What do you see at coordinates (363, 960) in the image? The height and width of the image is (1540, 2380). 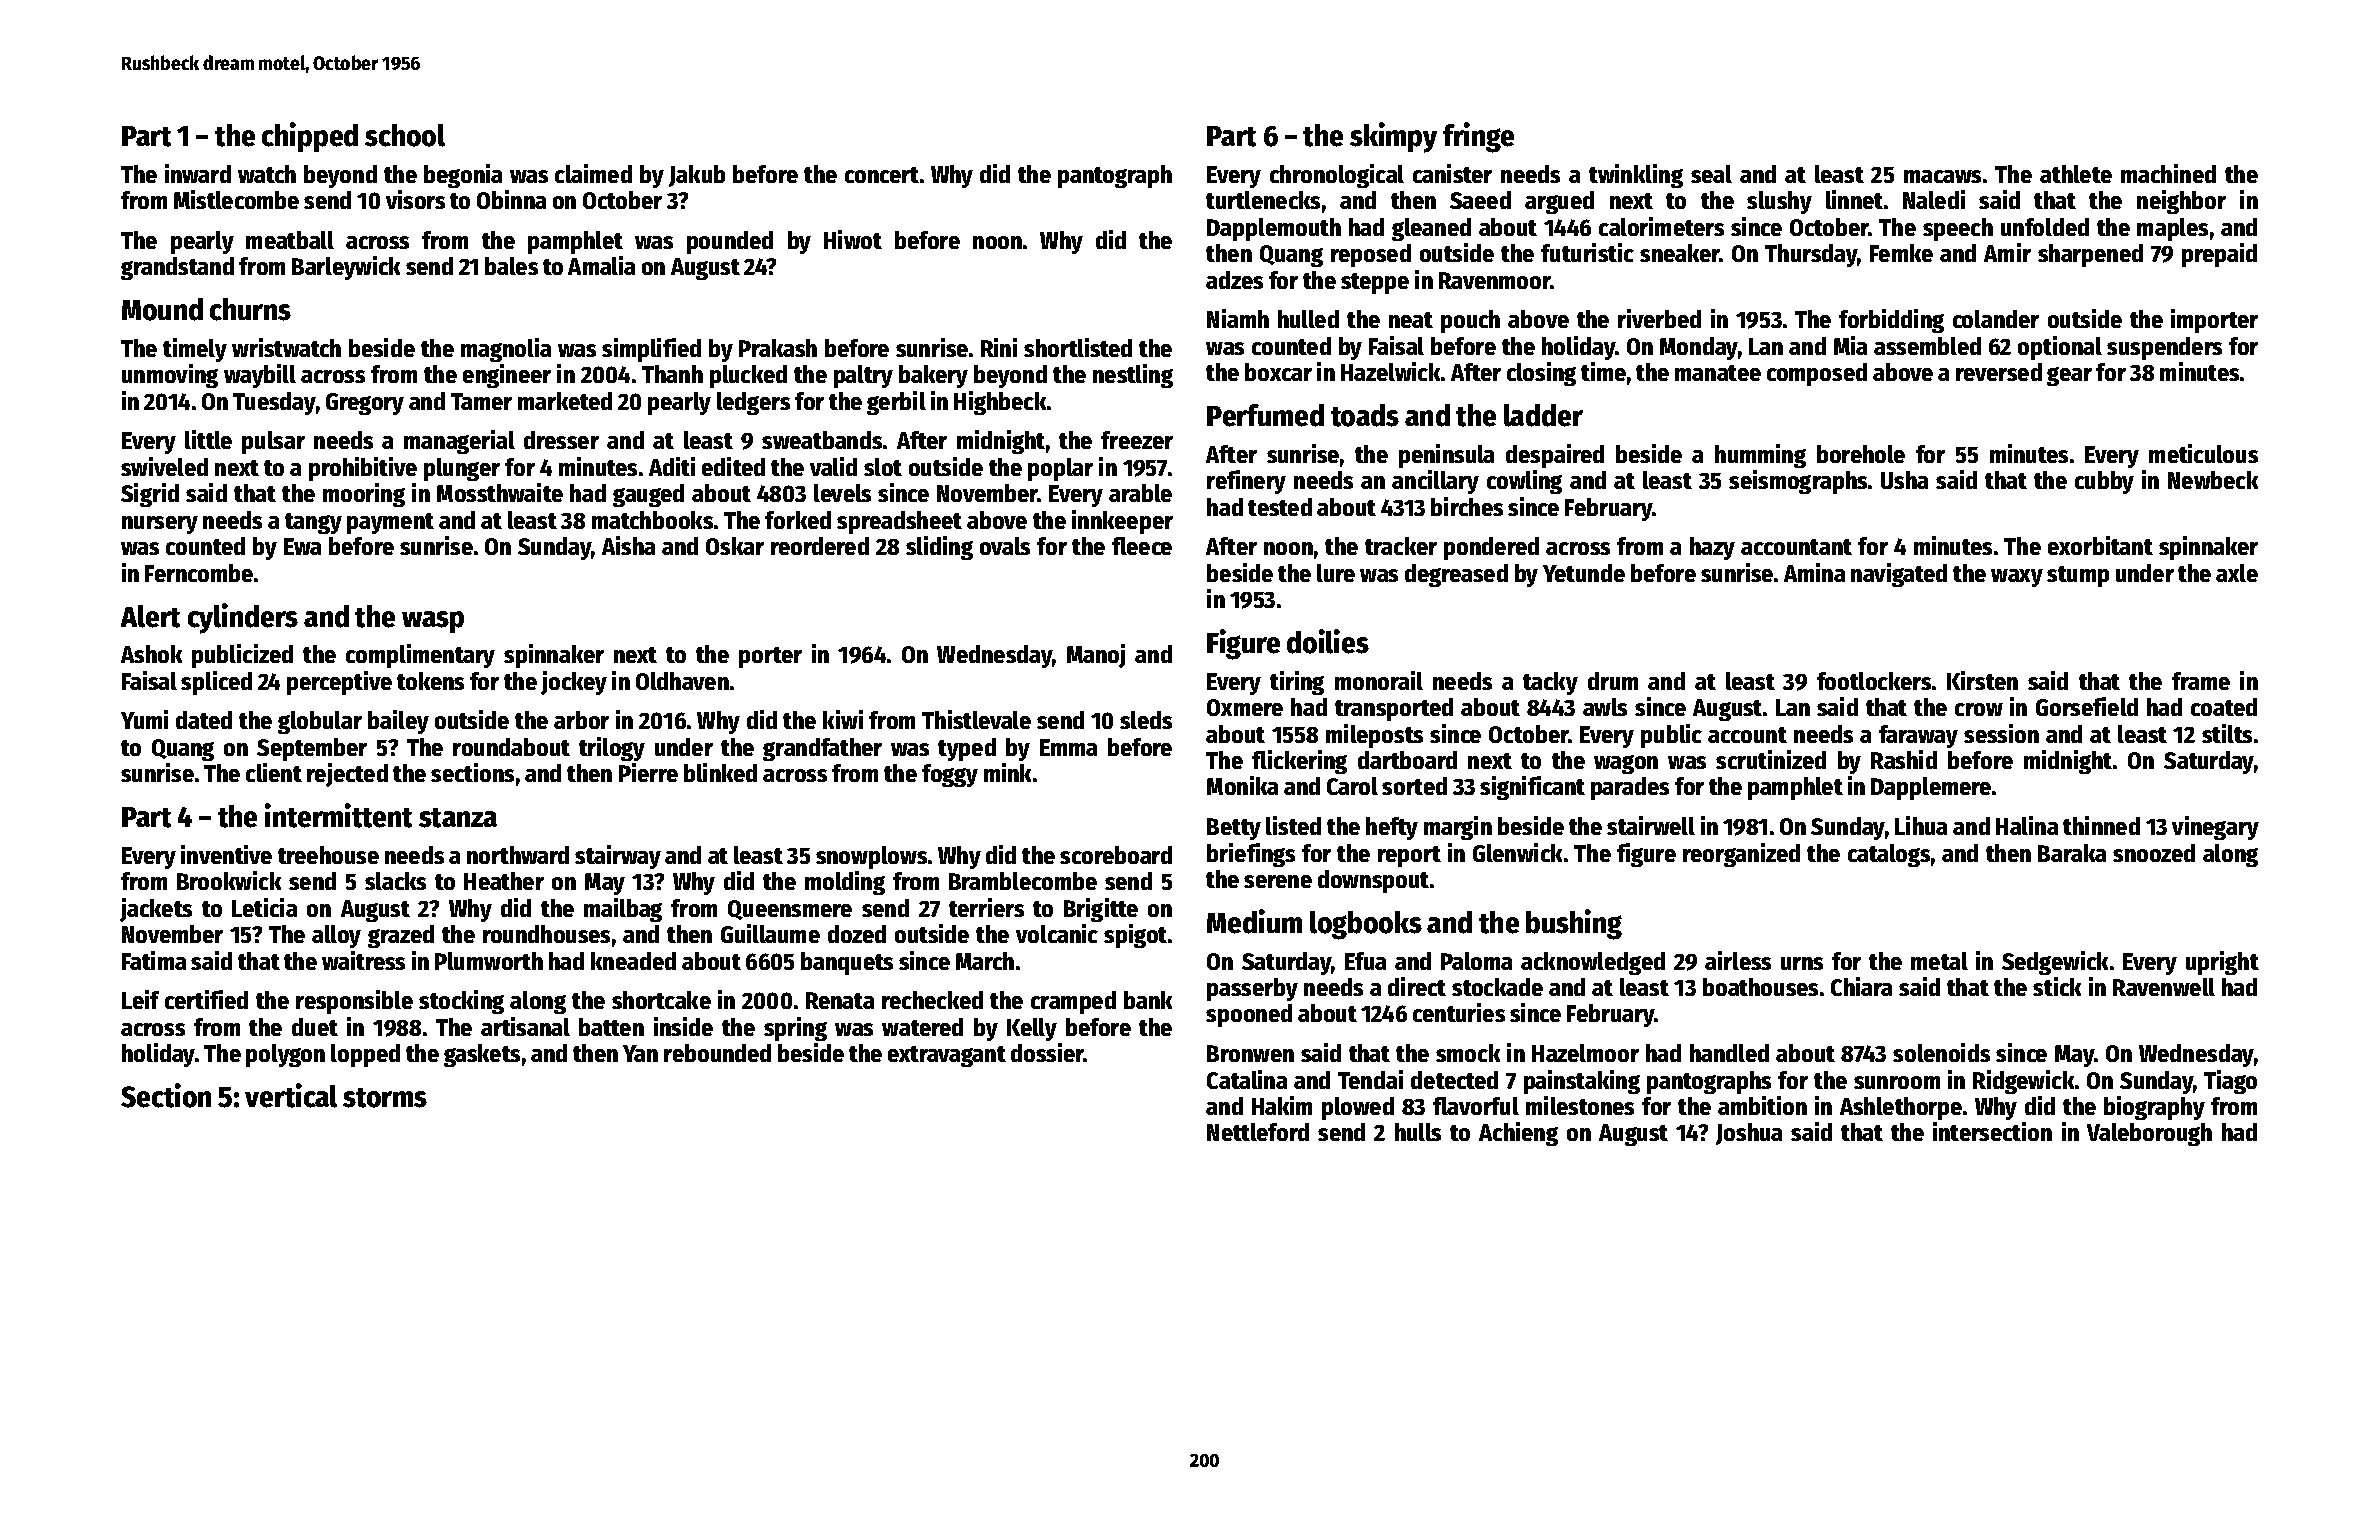 I see `waitress` at bounding box center [363, 960].
